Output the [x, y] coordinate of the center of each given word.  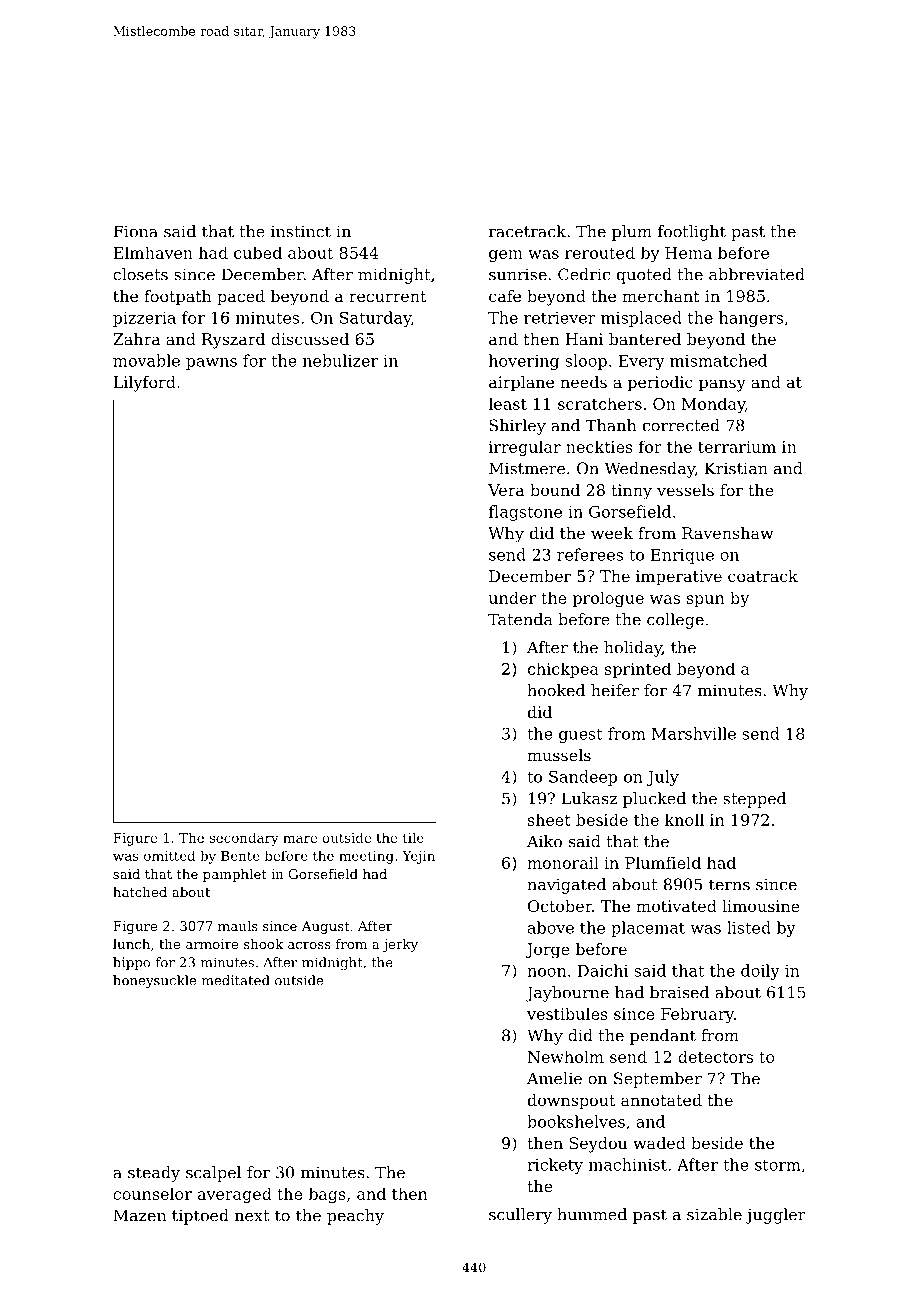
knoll [684, 819]
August [326, 927]
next [252, 1216]
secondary [244, 839]
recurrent [387, 296]
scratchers [600, 403]
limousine [761, 906]
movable [146, 360]
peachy [355, 1217]
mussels [559, 755]
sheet [549, 819]
